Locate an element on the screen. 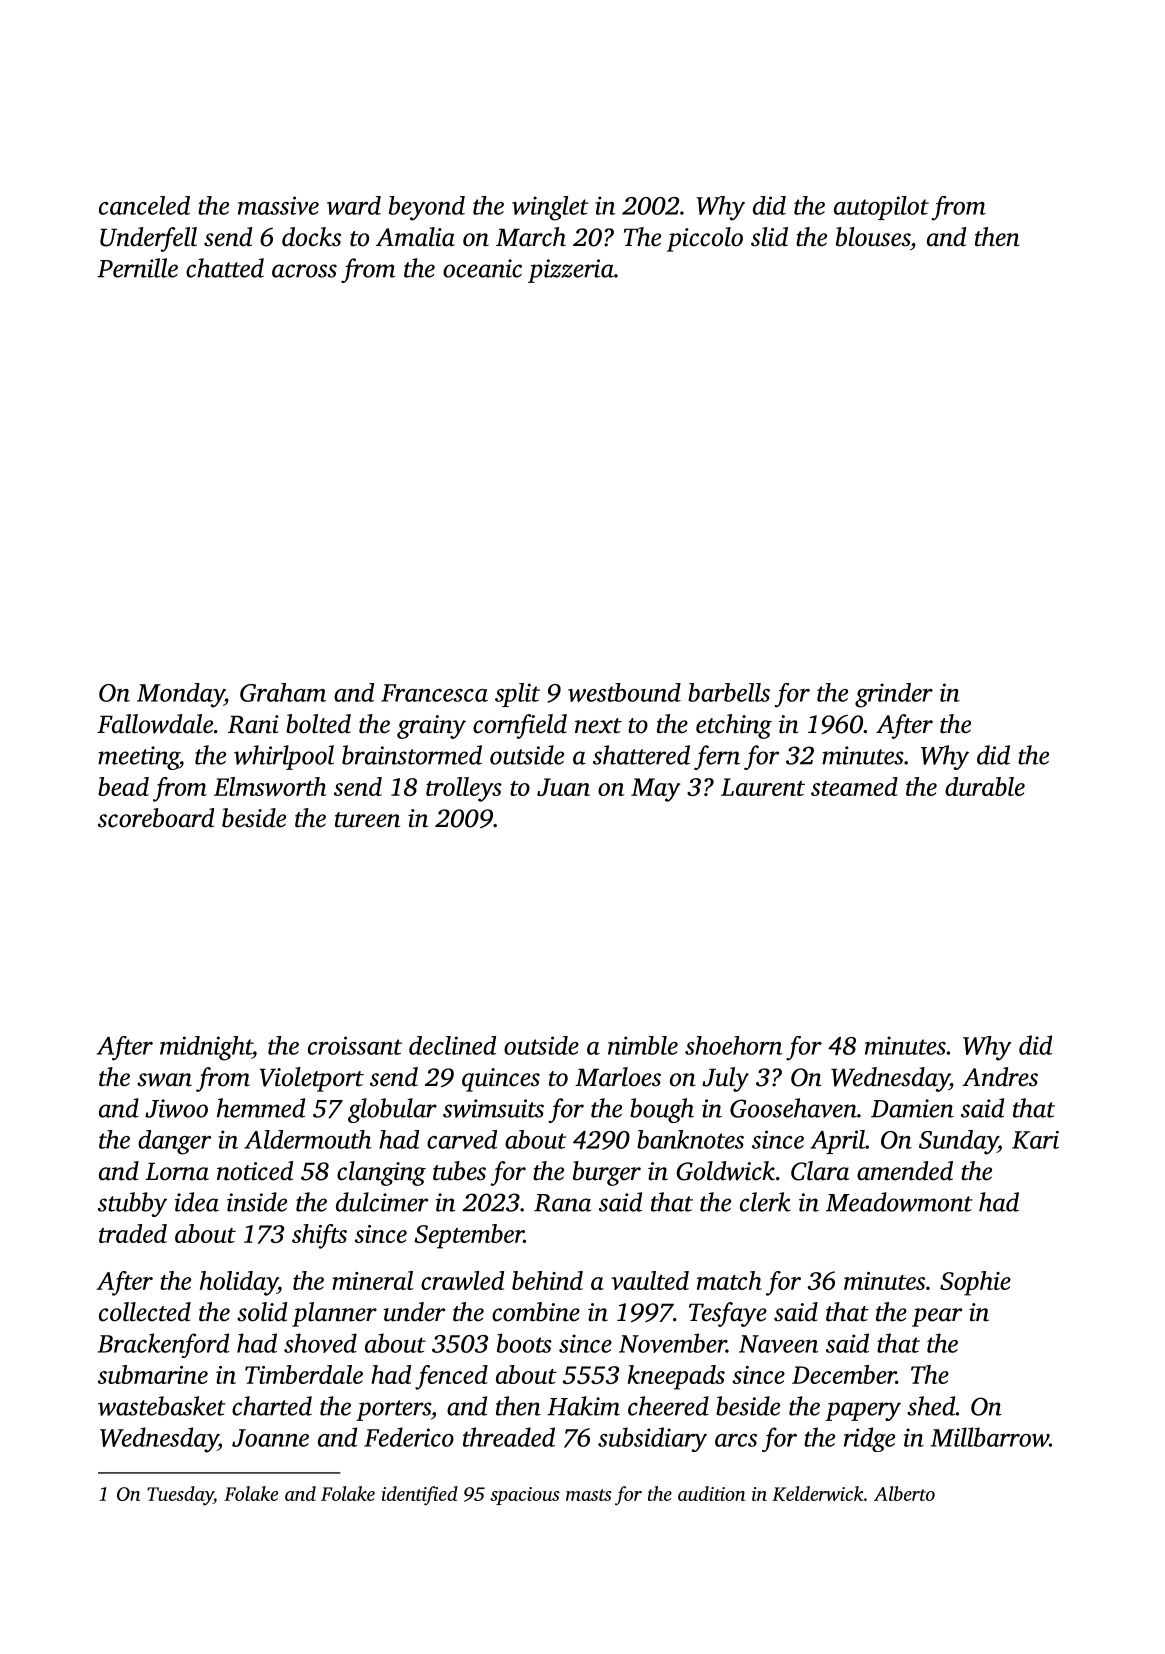 The width and height of the screenshot is (1165, 1654). westbound is located at coordinates (624, 692).
